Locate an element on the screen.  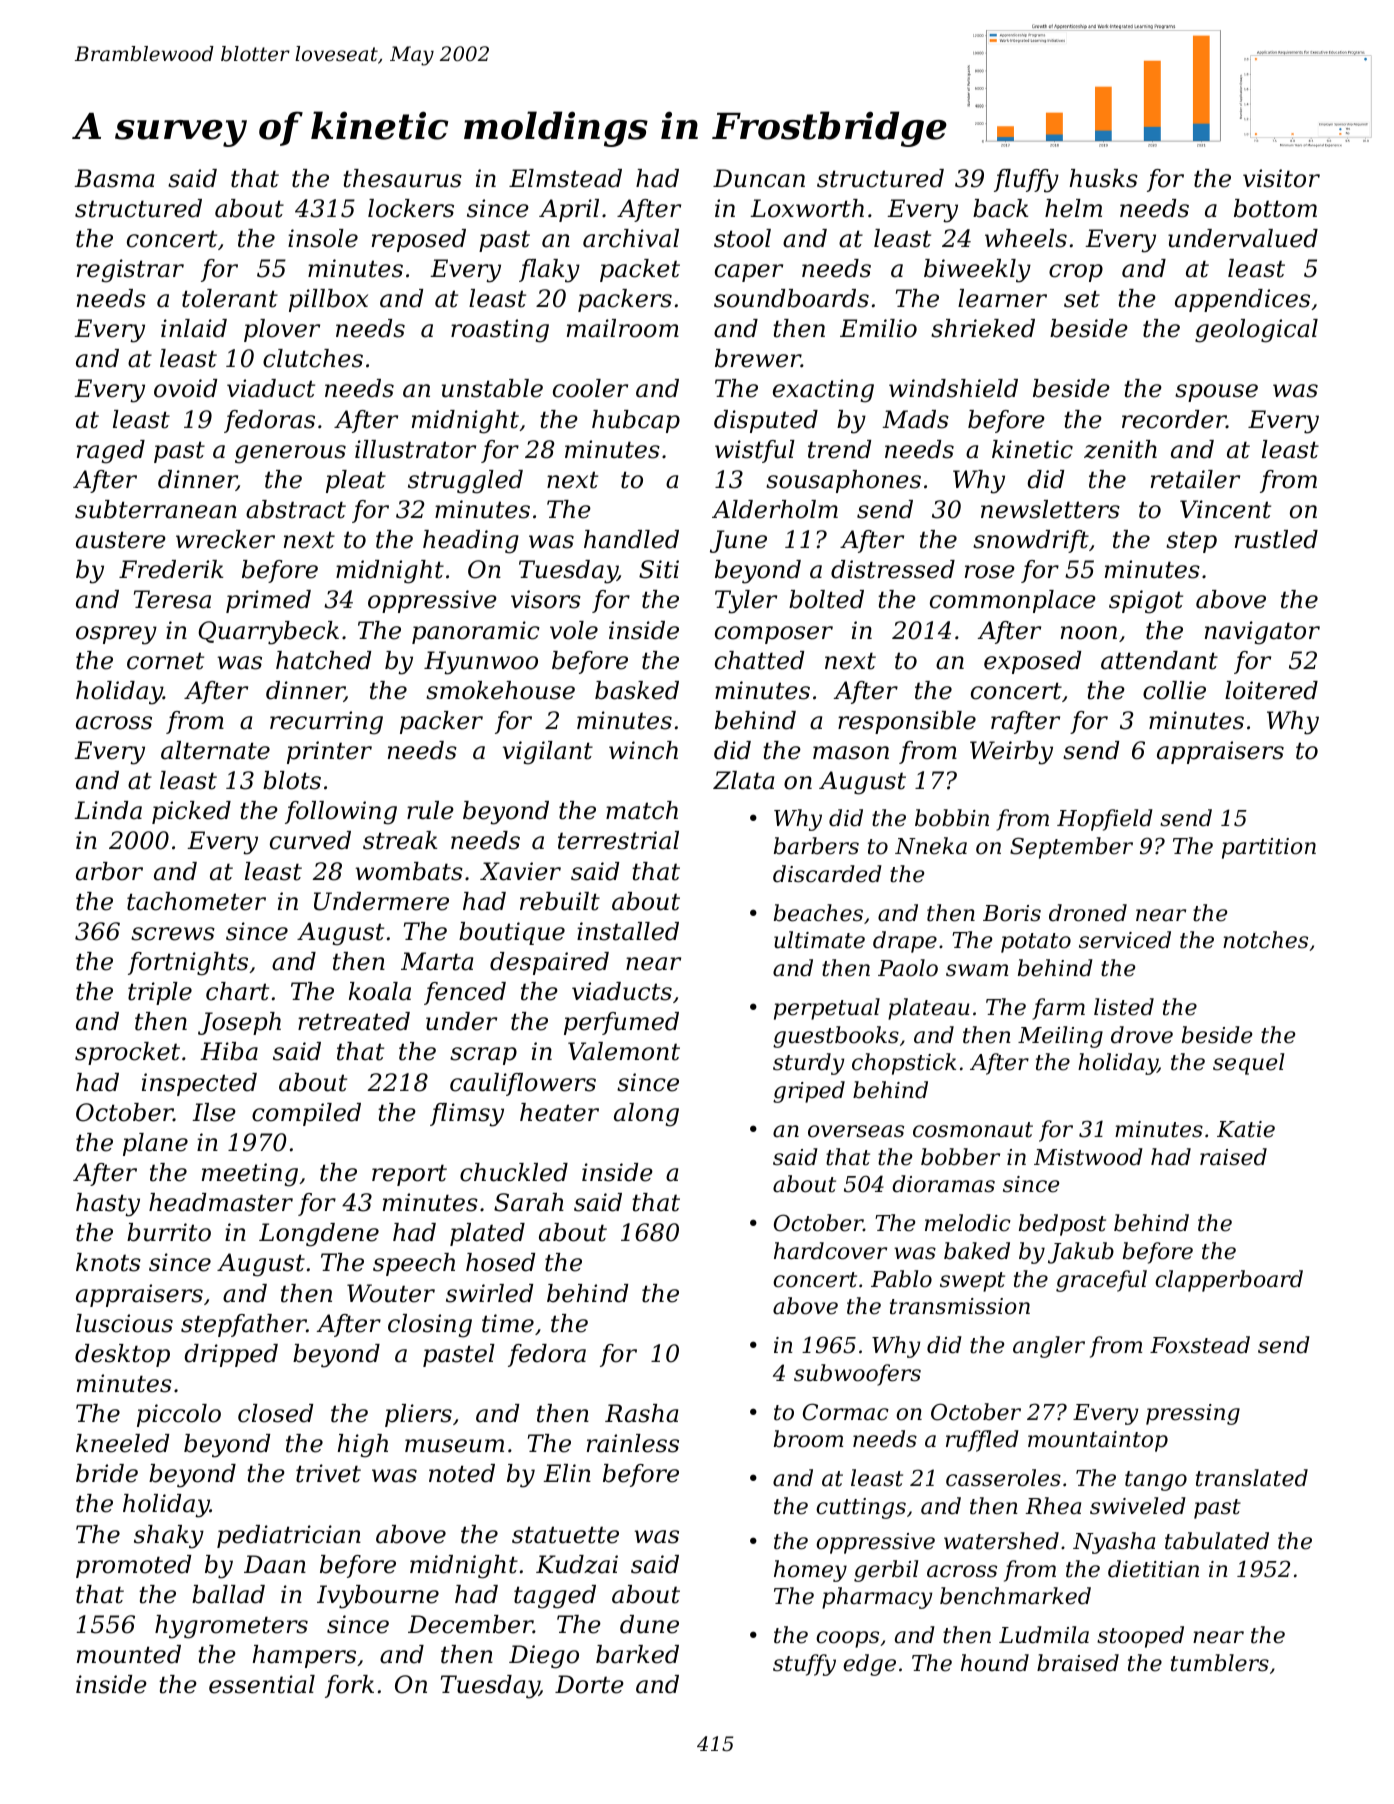
sousaphones is located at coordinates (843, 481).
